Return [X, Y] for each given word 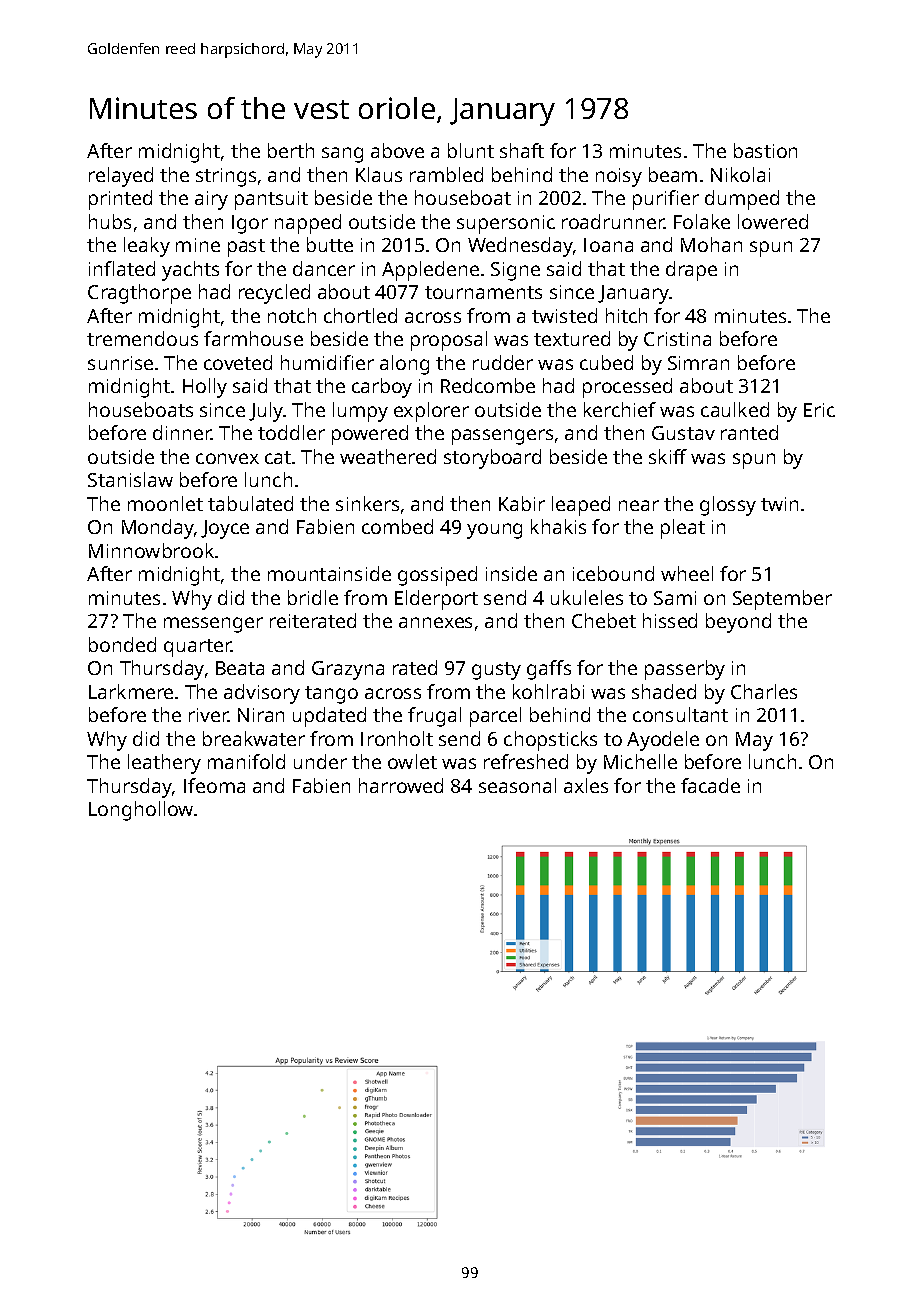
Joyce [225, 529]
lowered [773, 221]
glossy [728, 506]
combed [397, 526]
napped [308, 224]
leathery [164, 764]
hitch [626, 315]
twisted [564, 315]
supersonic [506, 224]
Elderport [436, 600]
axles [586, 785]
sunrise [120, 363]
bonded [122, 644]
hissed [670, 620]
